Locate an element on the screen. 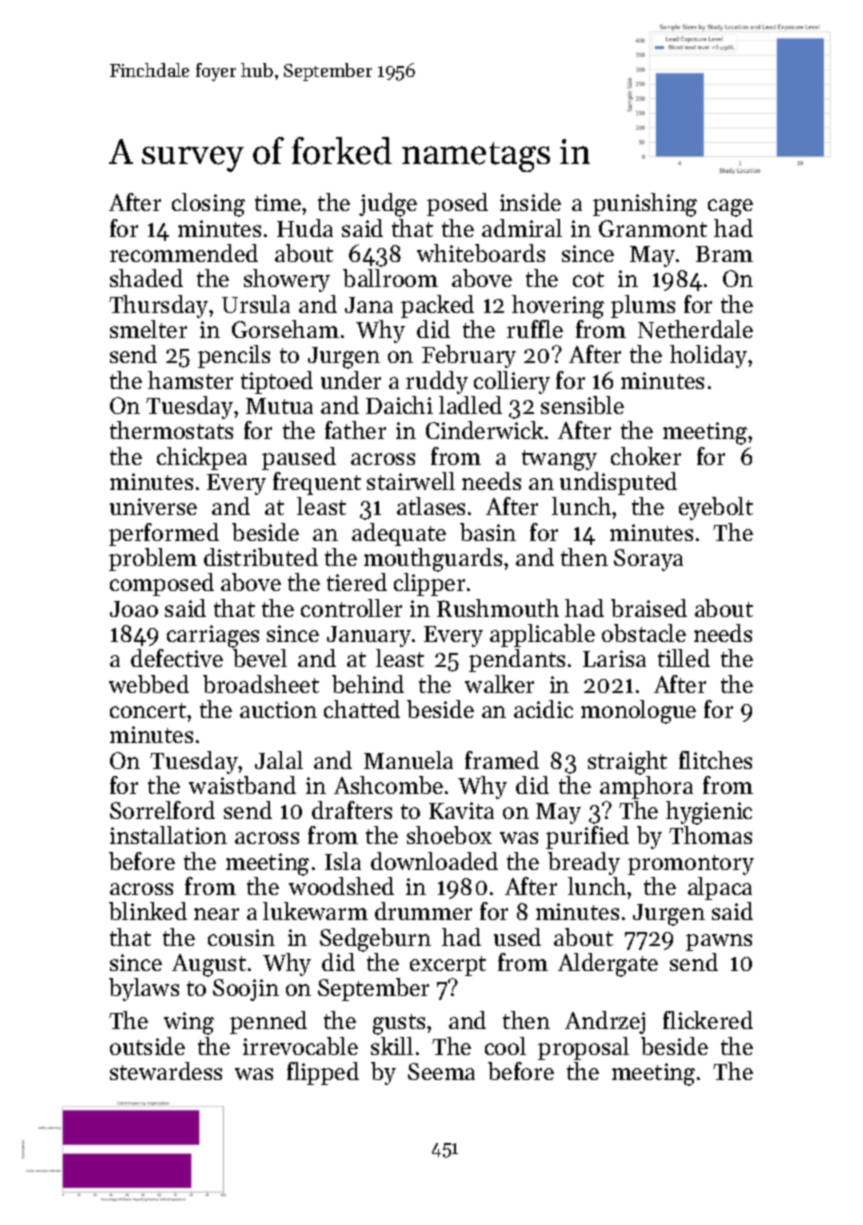 This screenshot has height=1225, width=863. framed is located at coordinates (502, 760).
